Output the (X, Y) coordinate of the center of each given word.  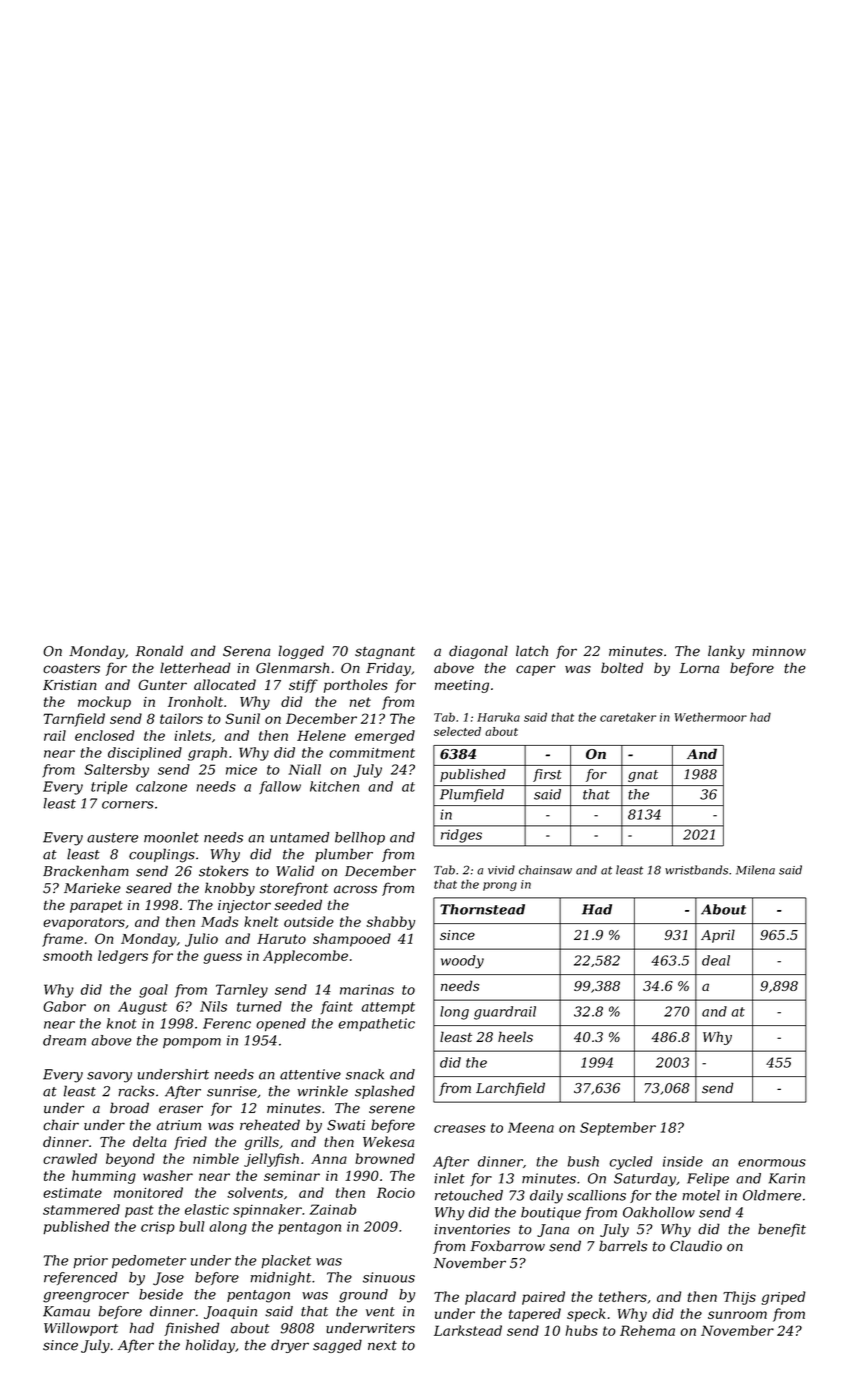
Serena (246, 651)
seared (149, 888)
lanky (726, 652)
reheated (270, 1125)
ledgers (123, 957)
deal (716, 960)
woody (462, 962)
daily (546, 1197)
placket (286, 1261)
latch (532, 651)
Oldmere (772, 1195)
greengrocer (86, 1297)
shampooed (352, 940)
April (718, 936)
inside (683, 1161)
